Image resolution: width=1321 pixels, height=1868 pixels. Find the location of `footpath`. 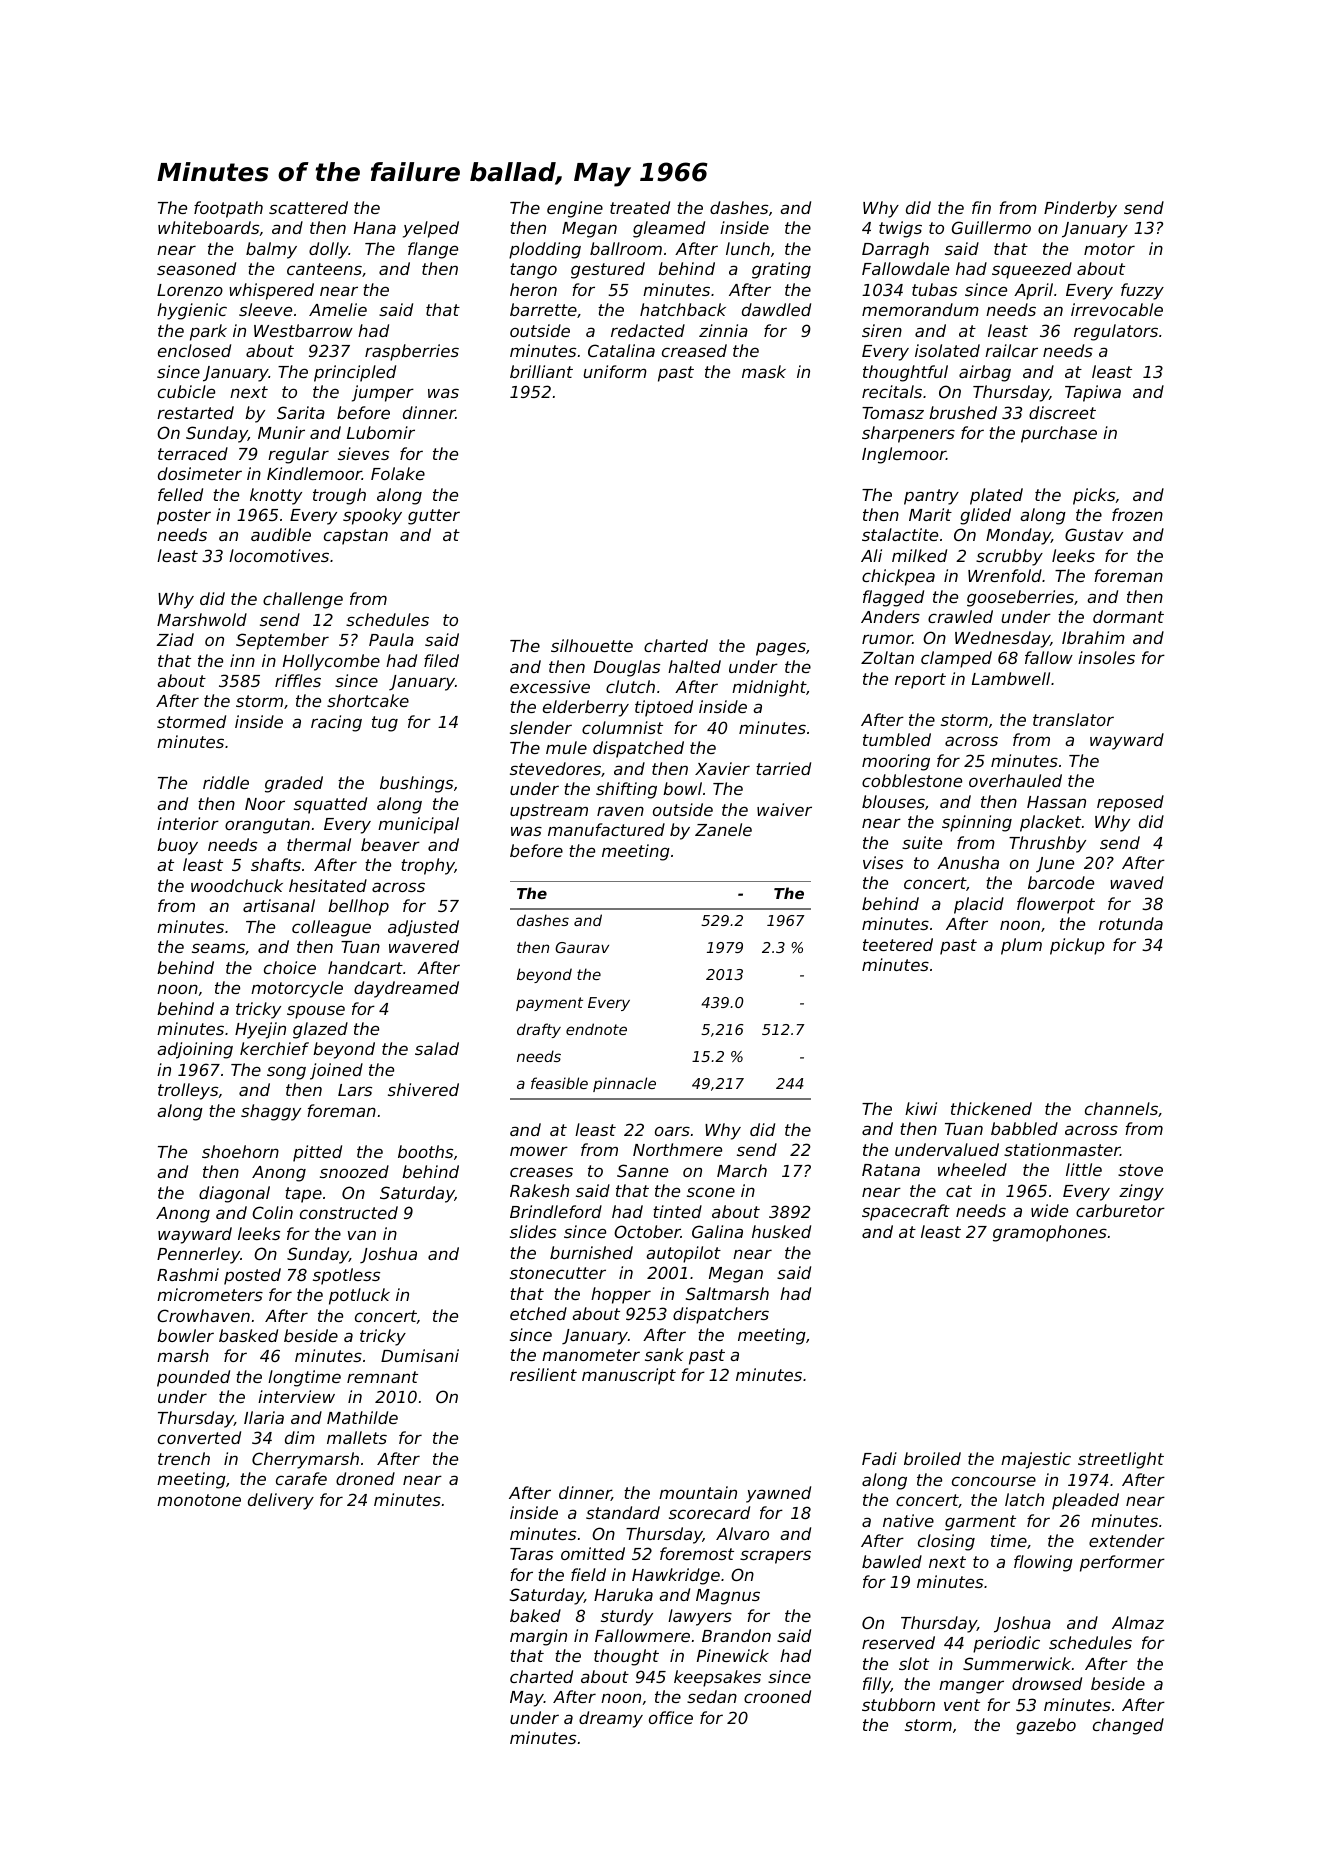

footpath is located at coordinates (228, 209).
